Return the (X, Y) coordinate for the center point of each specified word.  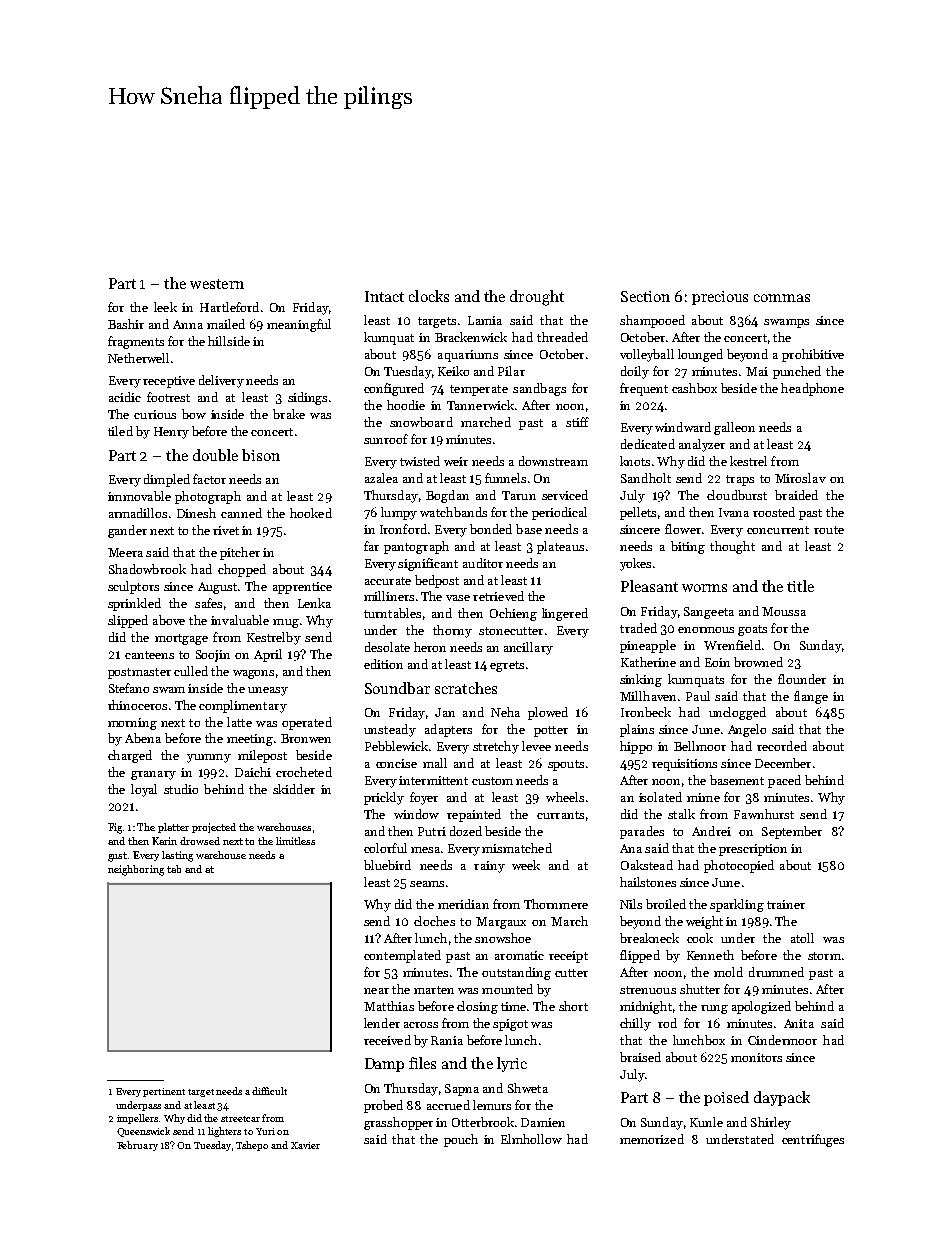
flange (811, 697)
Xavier (305, 1145)
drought (537, 298)
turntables (392, 613)
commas (782, 298)
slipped (128, 621)
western (217, 284)
